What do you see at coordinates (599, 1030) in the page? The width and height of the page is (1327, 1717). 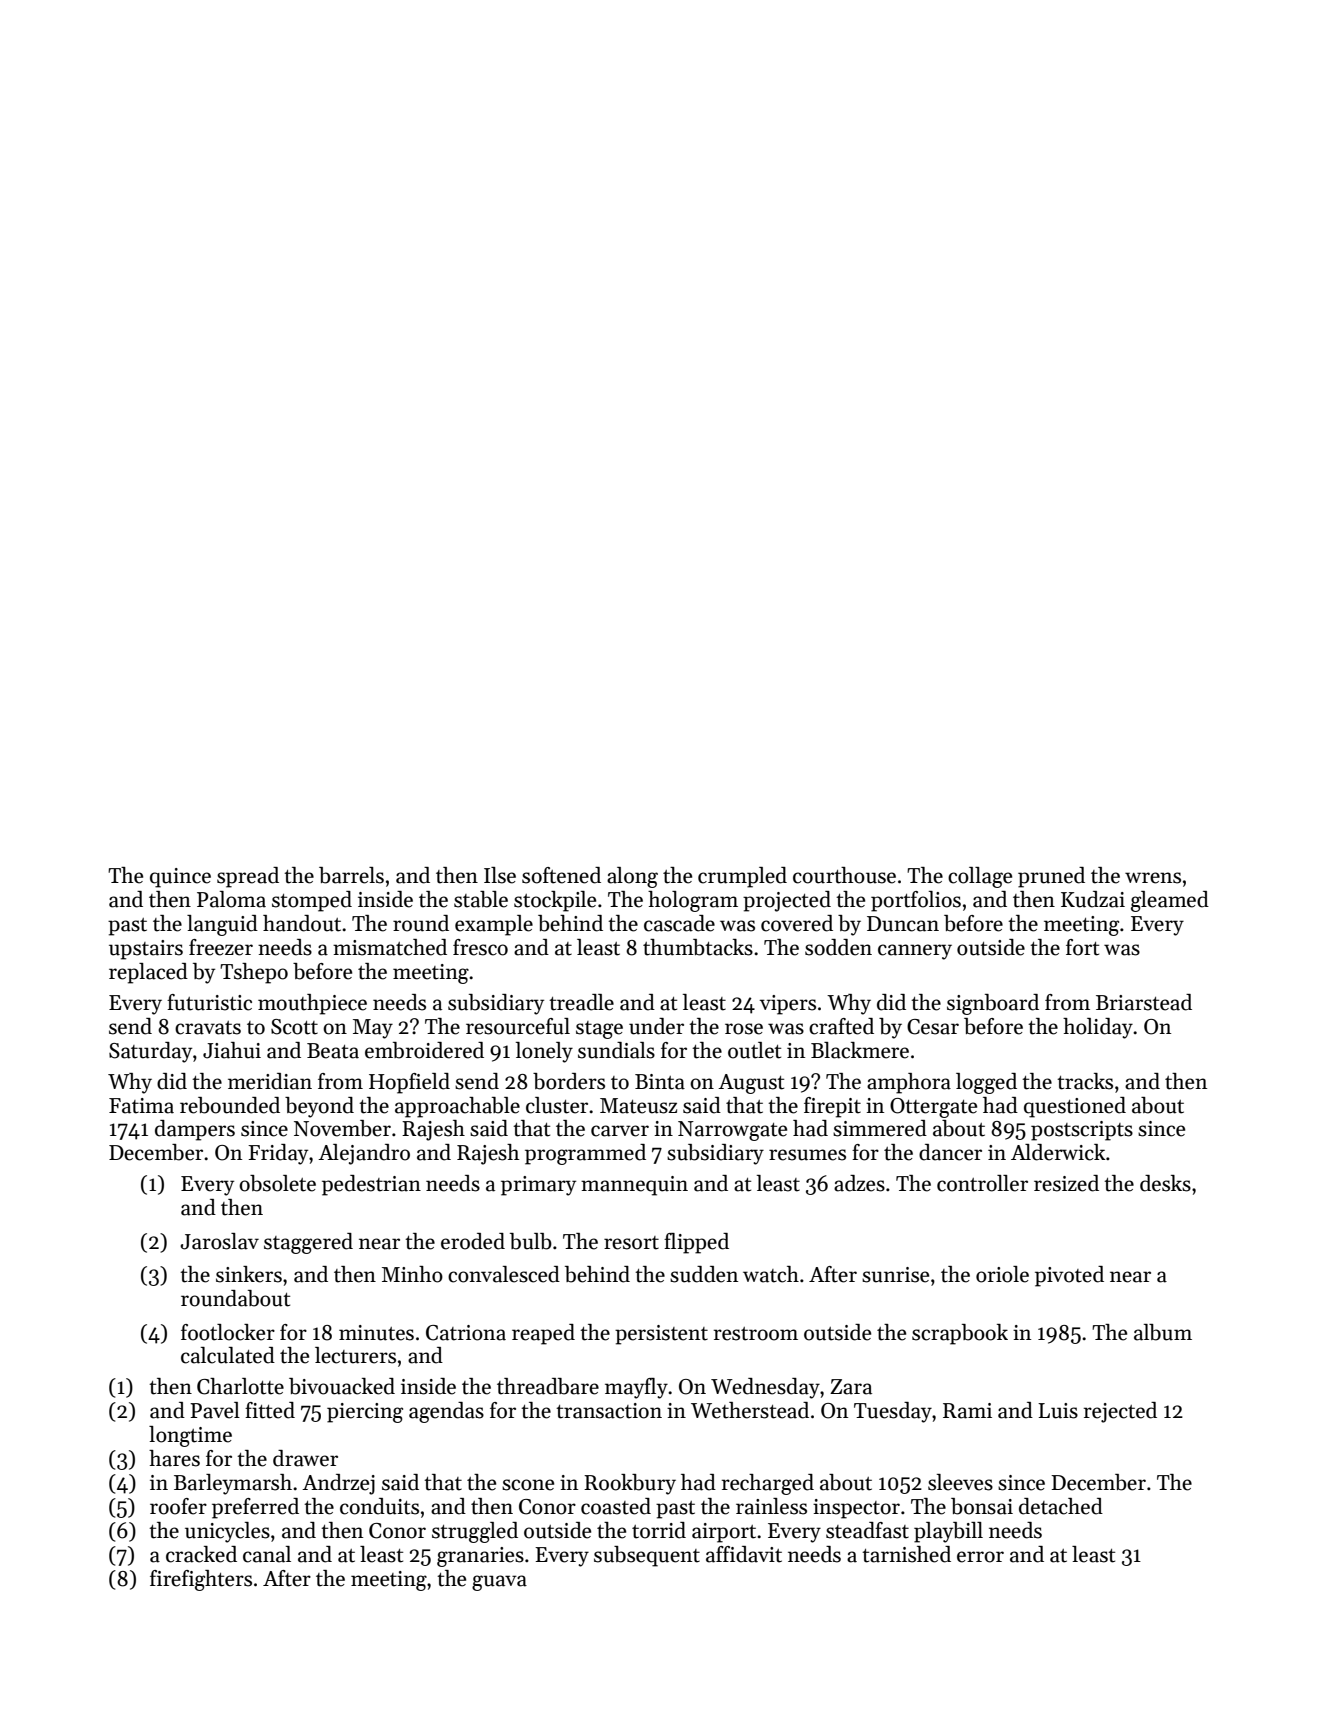 I see `stage` at bounding box center [599, 1030].
